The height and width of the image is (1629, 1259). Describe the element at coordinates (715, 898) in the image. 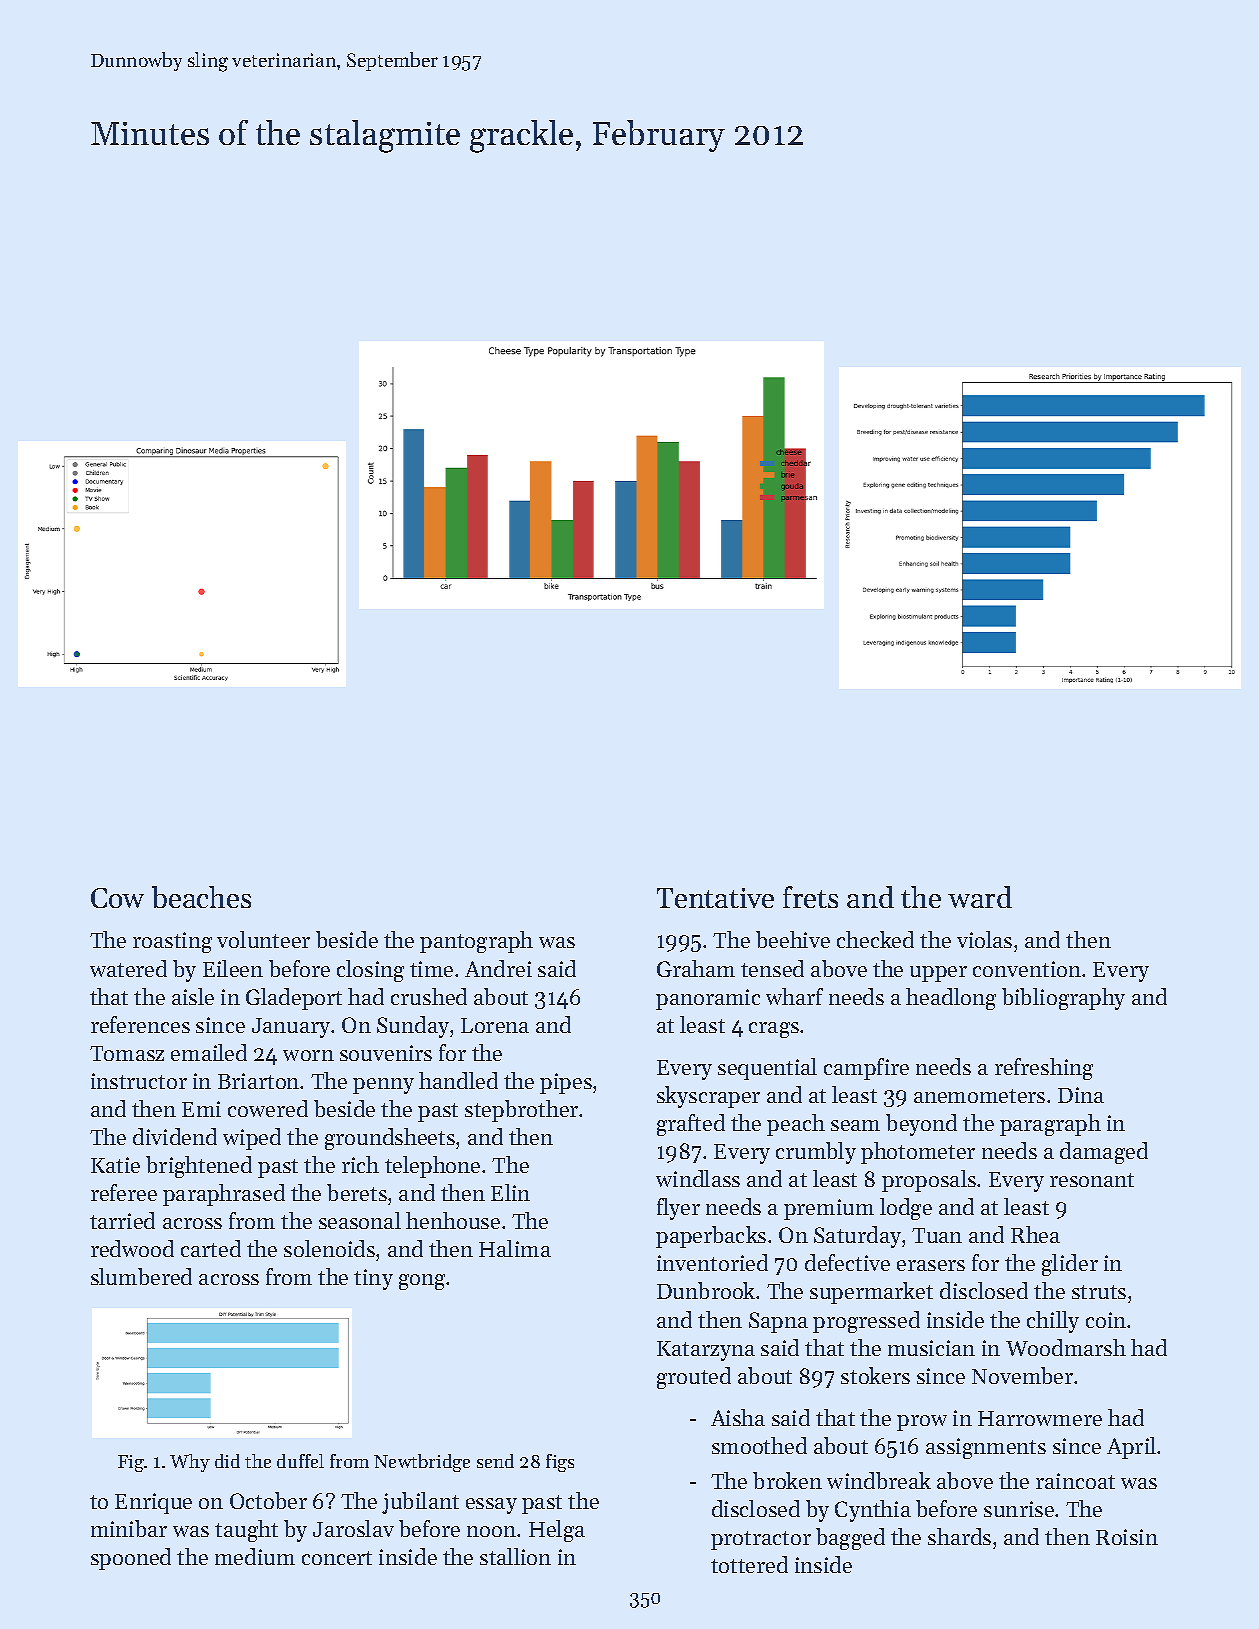

I see `Tentative` at that location.
